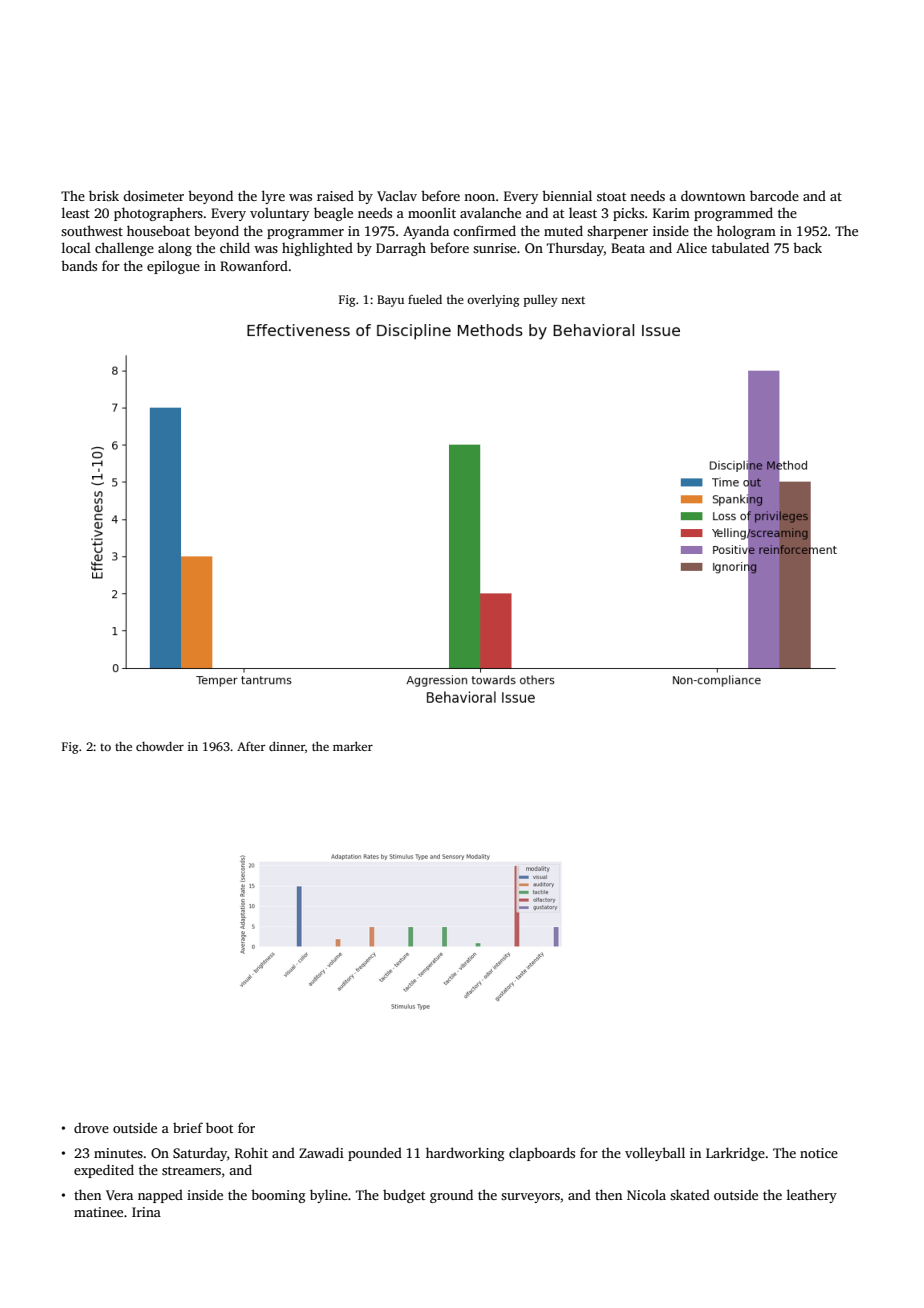 The image size is (924, 1308). What do you see at coordinates (160, 746) in the screenshot?
I see `chowder` at bounding box center [160, 746].
